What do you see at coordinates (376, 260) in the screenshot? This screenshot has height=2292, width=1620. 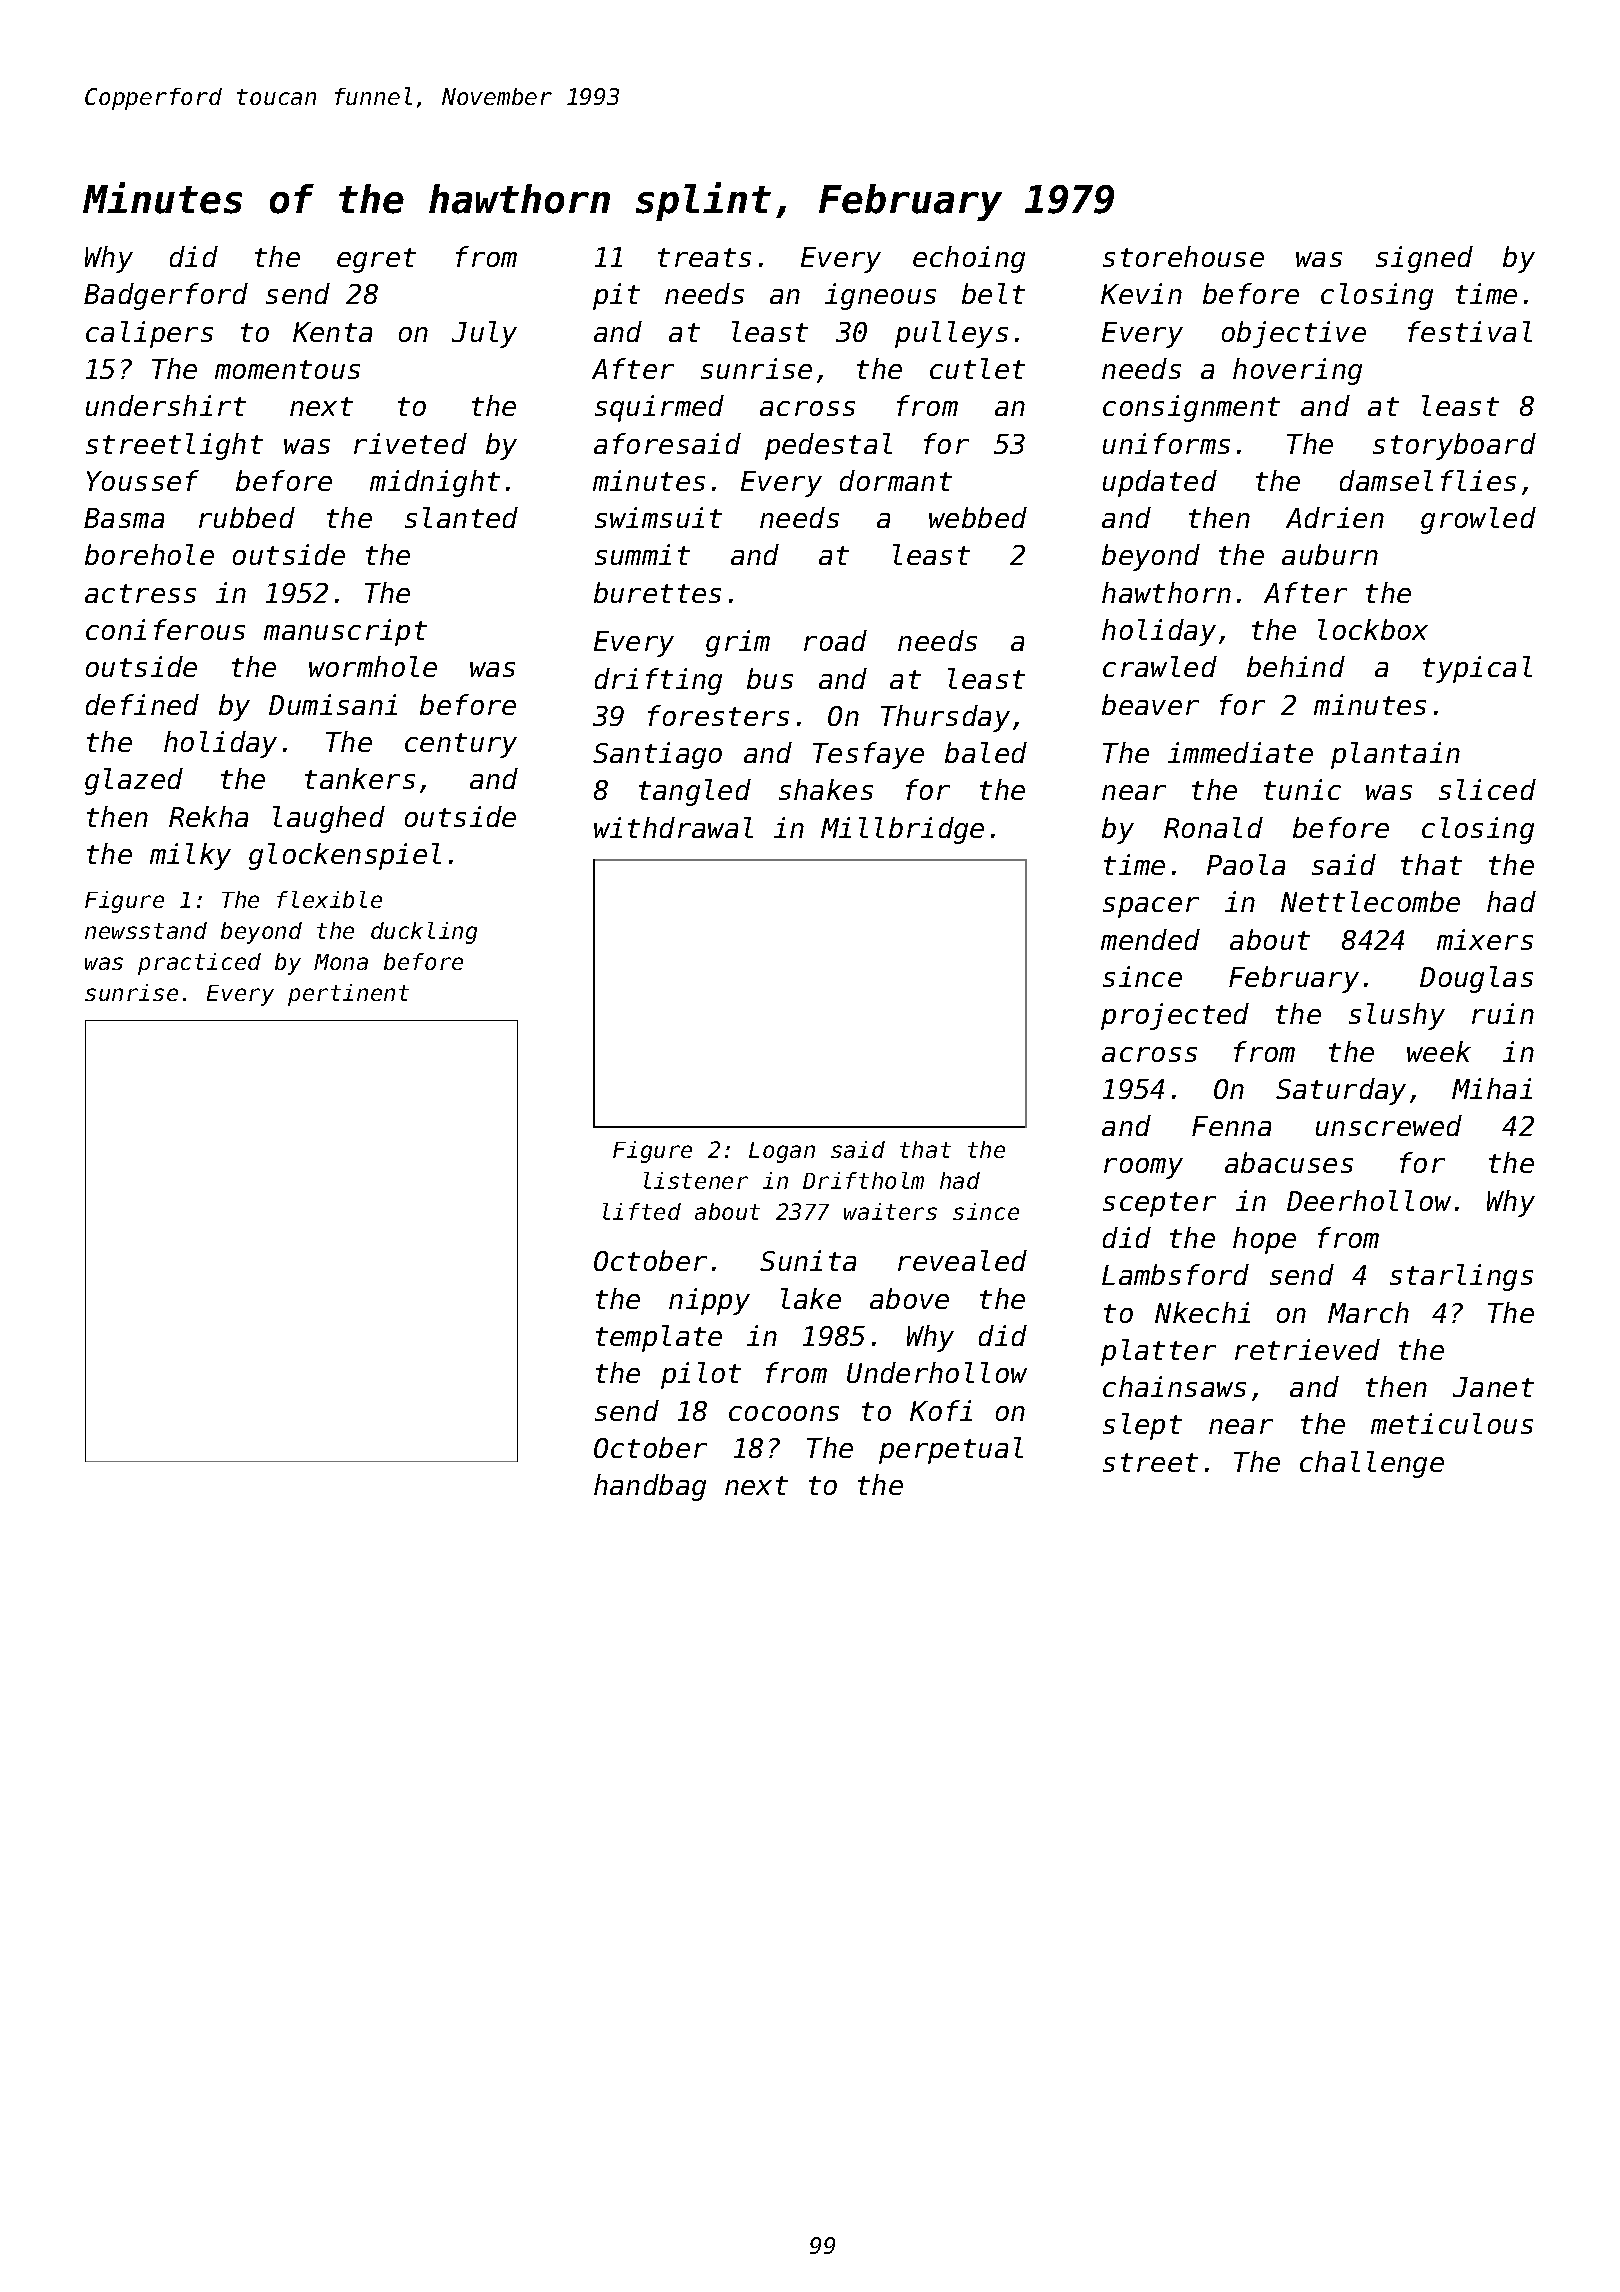 I see `egret` at bounding box center [376, 260].
